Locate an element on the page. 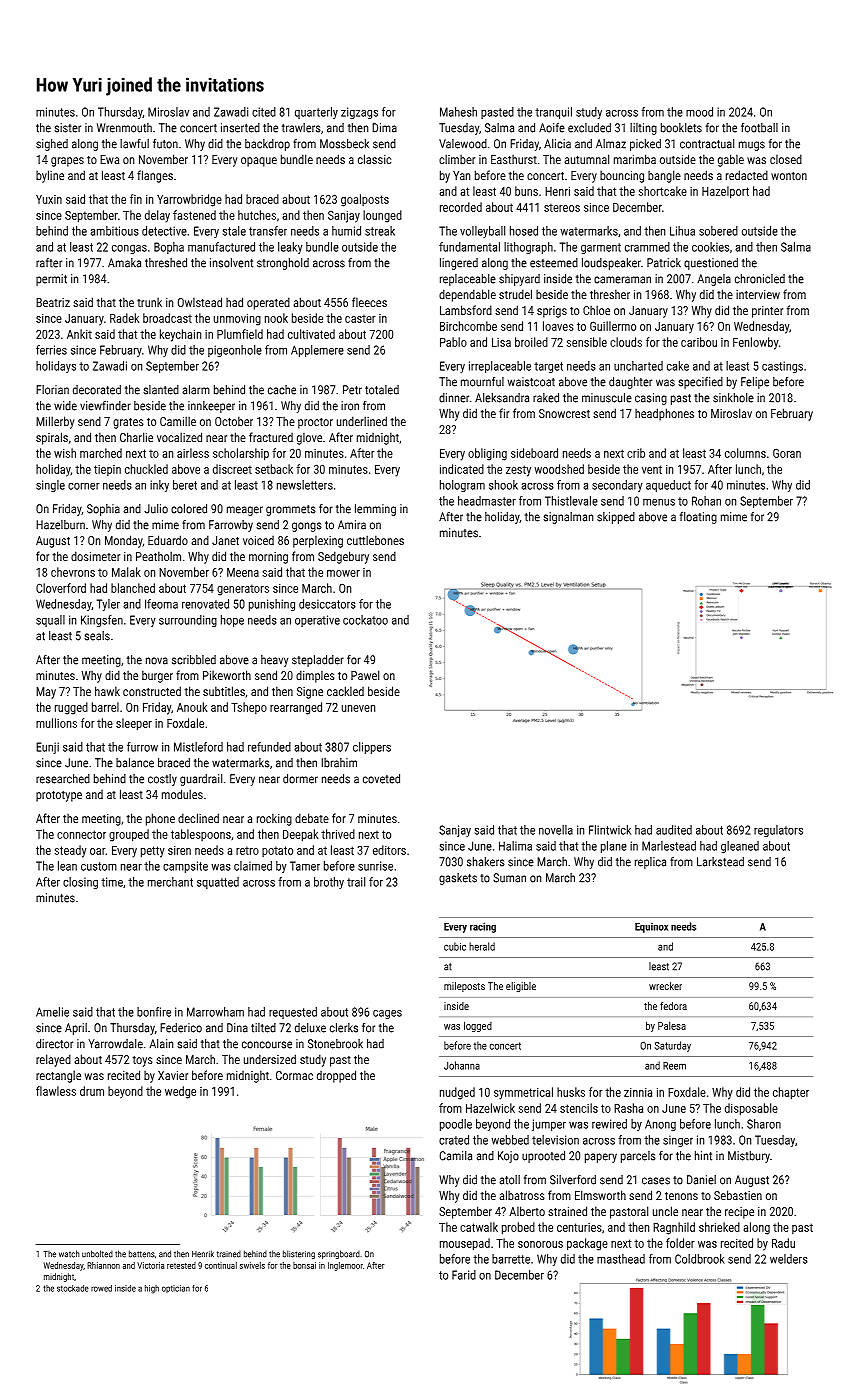  chapter is located at coordinates (791, 1093).
